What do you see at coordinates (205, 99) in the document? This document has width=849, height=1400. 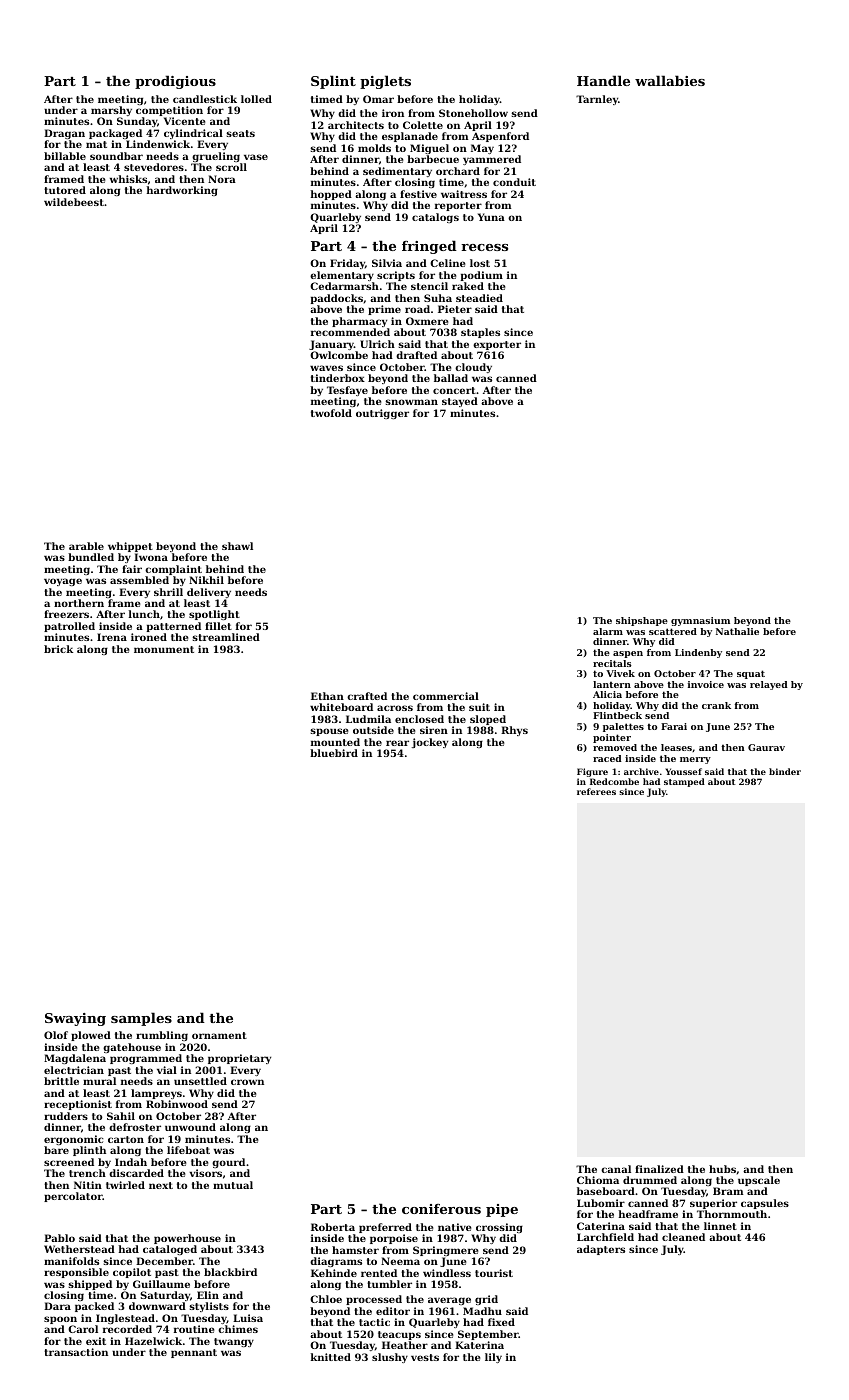 I see `candlestick` at bounding box center [205, 99].
